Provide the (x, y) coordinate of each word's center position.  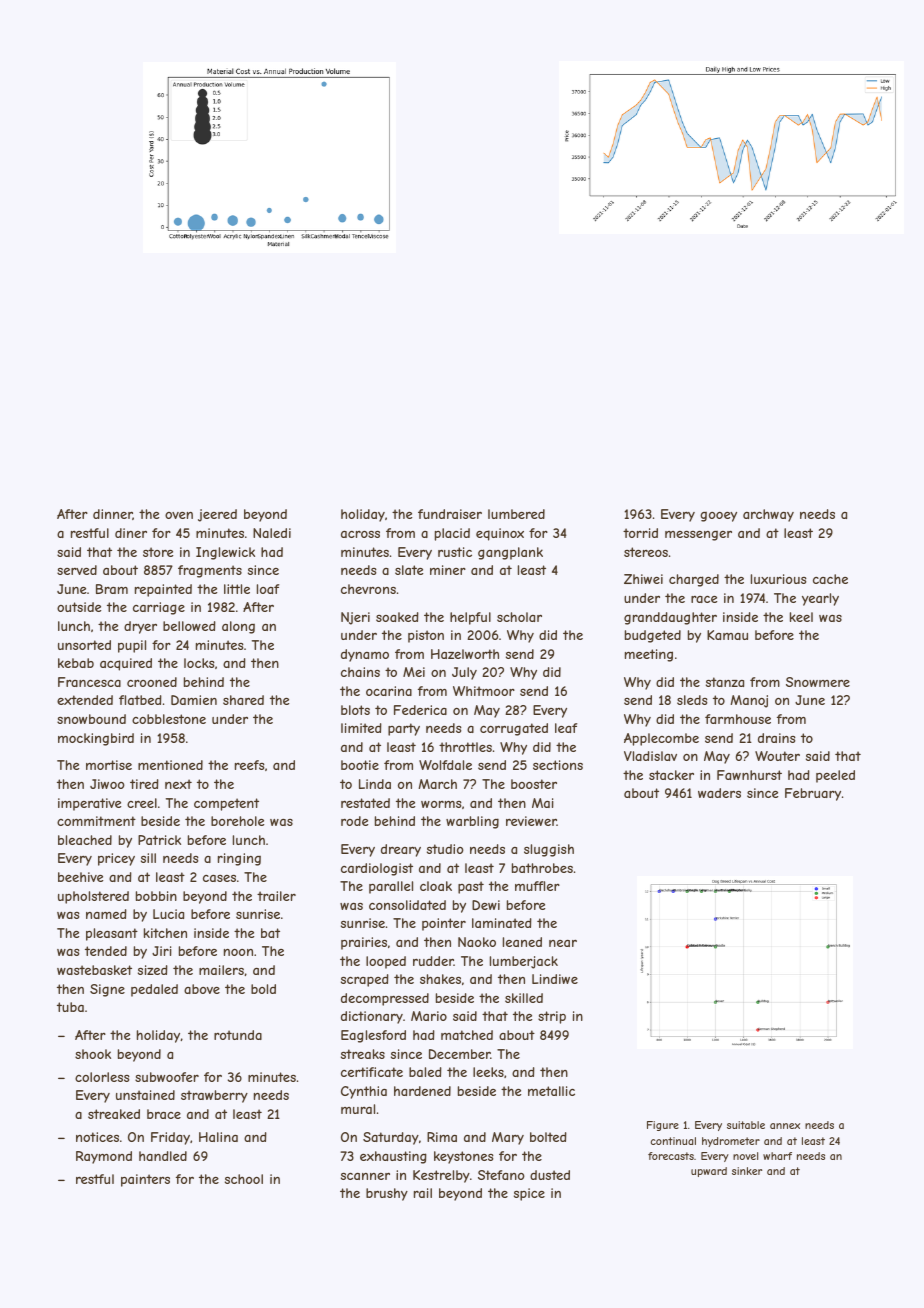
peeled (835, 776)
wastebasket (94, 970)
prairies (364, 943)
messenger (698, 535)
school (244, 1179)
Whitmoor (484, 691)
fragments (210, 571)
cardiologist (377, 869)
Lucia (168, 914)
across (360, 534)
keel (801, 617)
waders (719, 793)
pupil (132, 646)
